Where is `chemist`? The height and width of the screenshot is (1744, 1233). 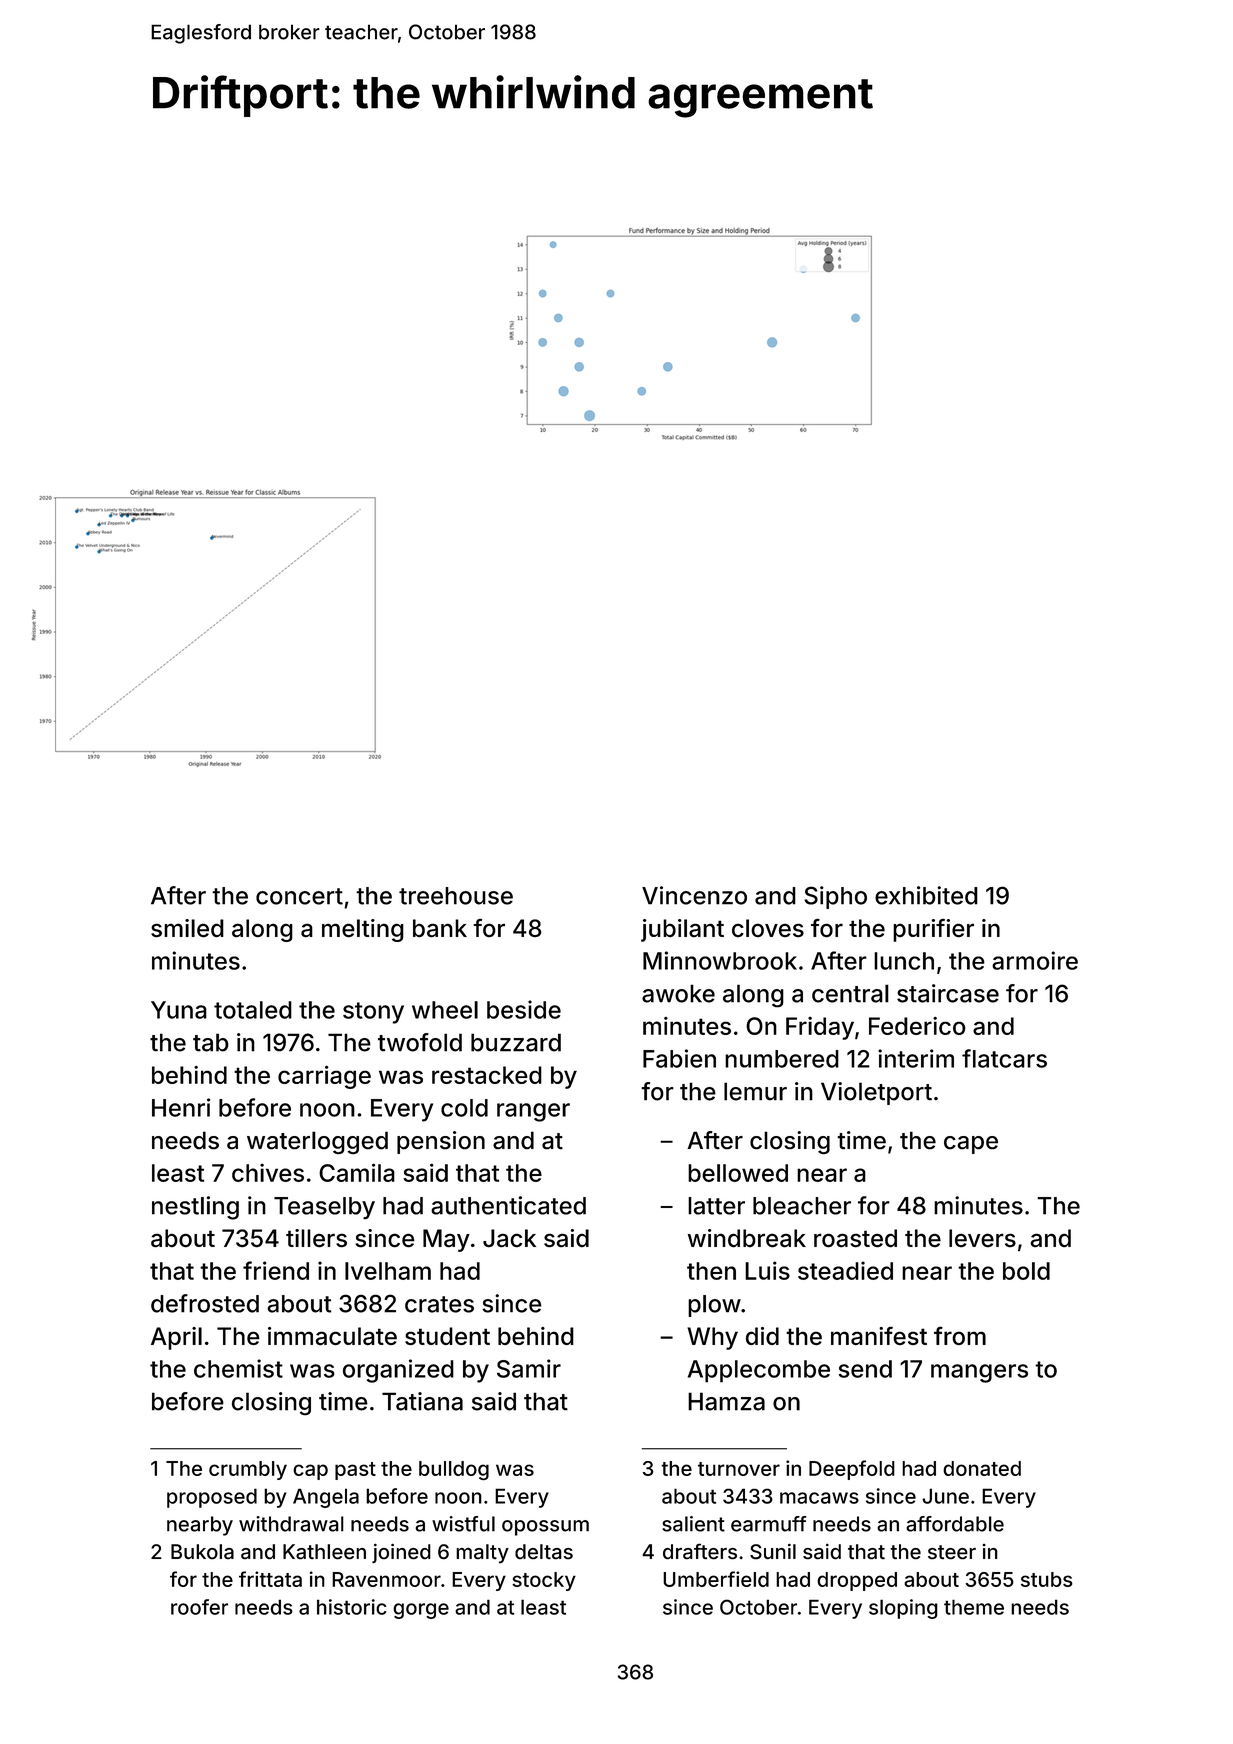
chemist is located at coordinates (238, 1368).
